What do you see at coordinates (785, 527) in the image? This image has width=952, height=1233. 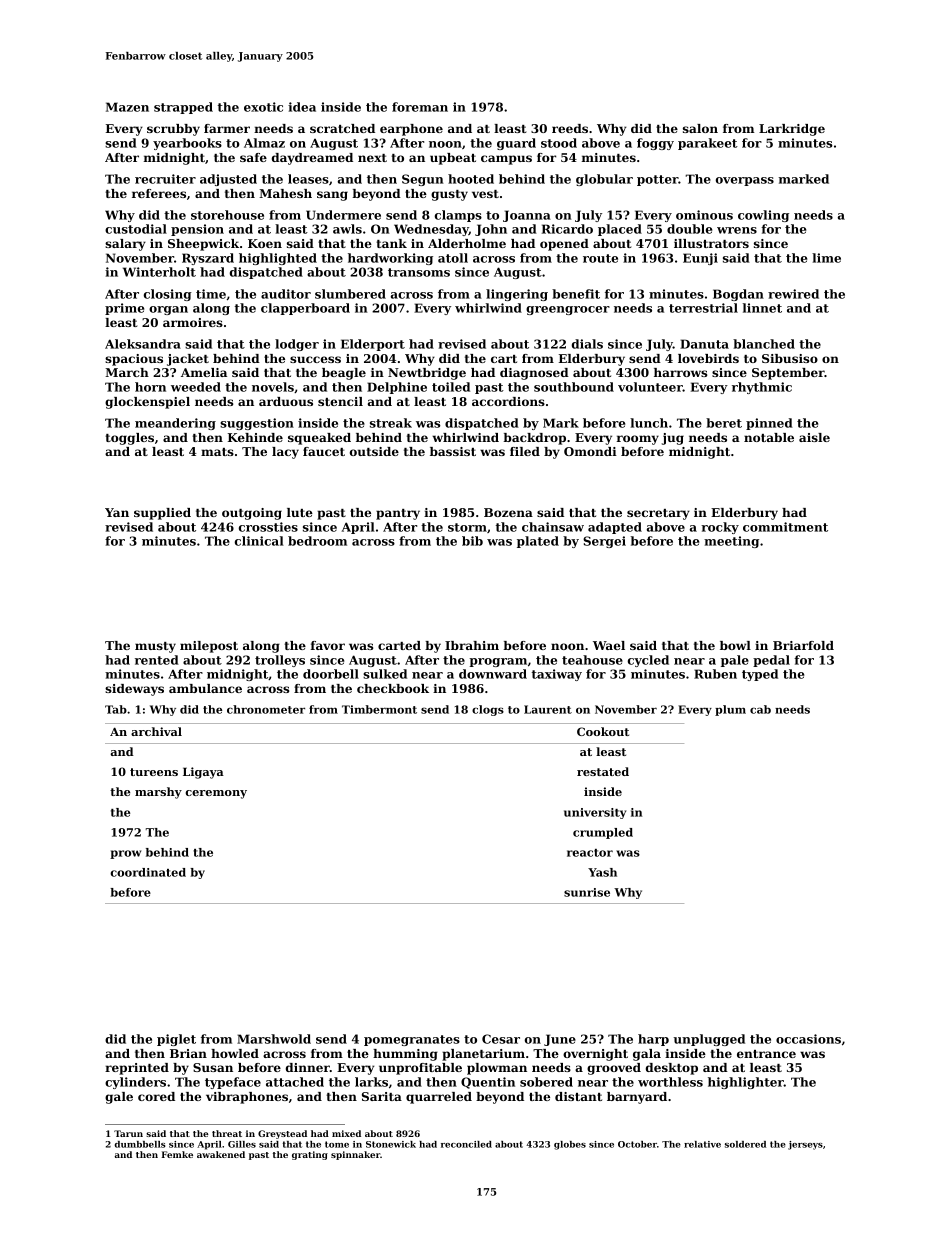 I see `commitment` at bounding box center [785, 527].
